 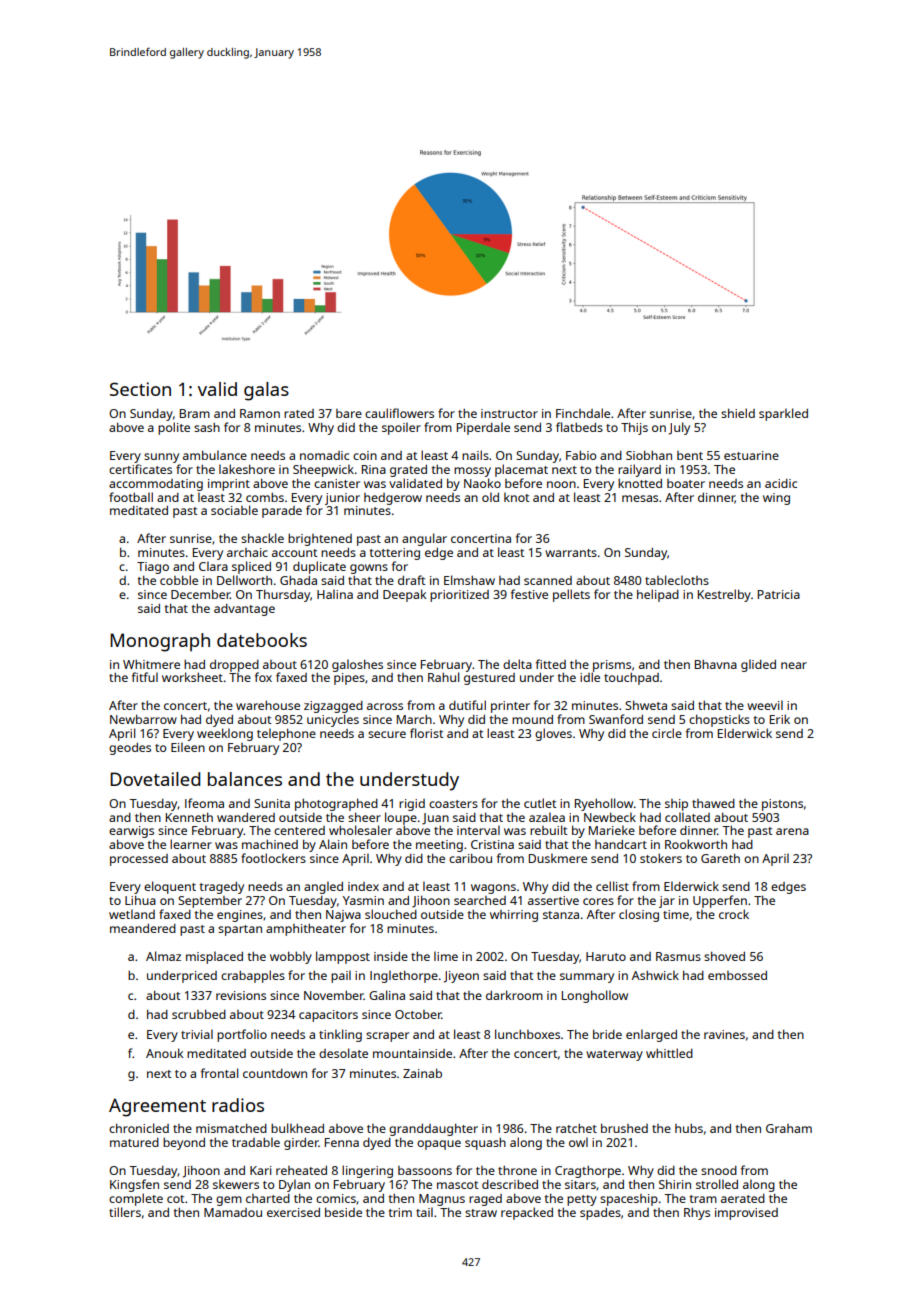 What do you see at coordinates (738, 413) in the image?
I see `shield` at bounding box center [738, 413].
